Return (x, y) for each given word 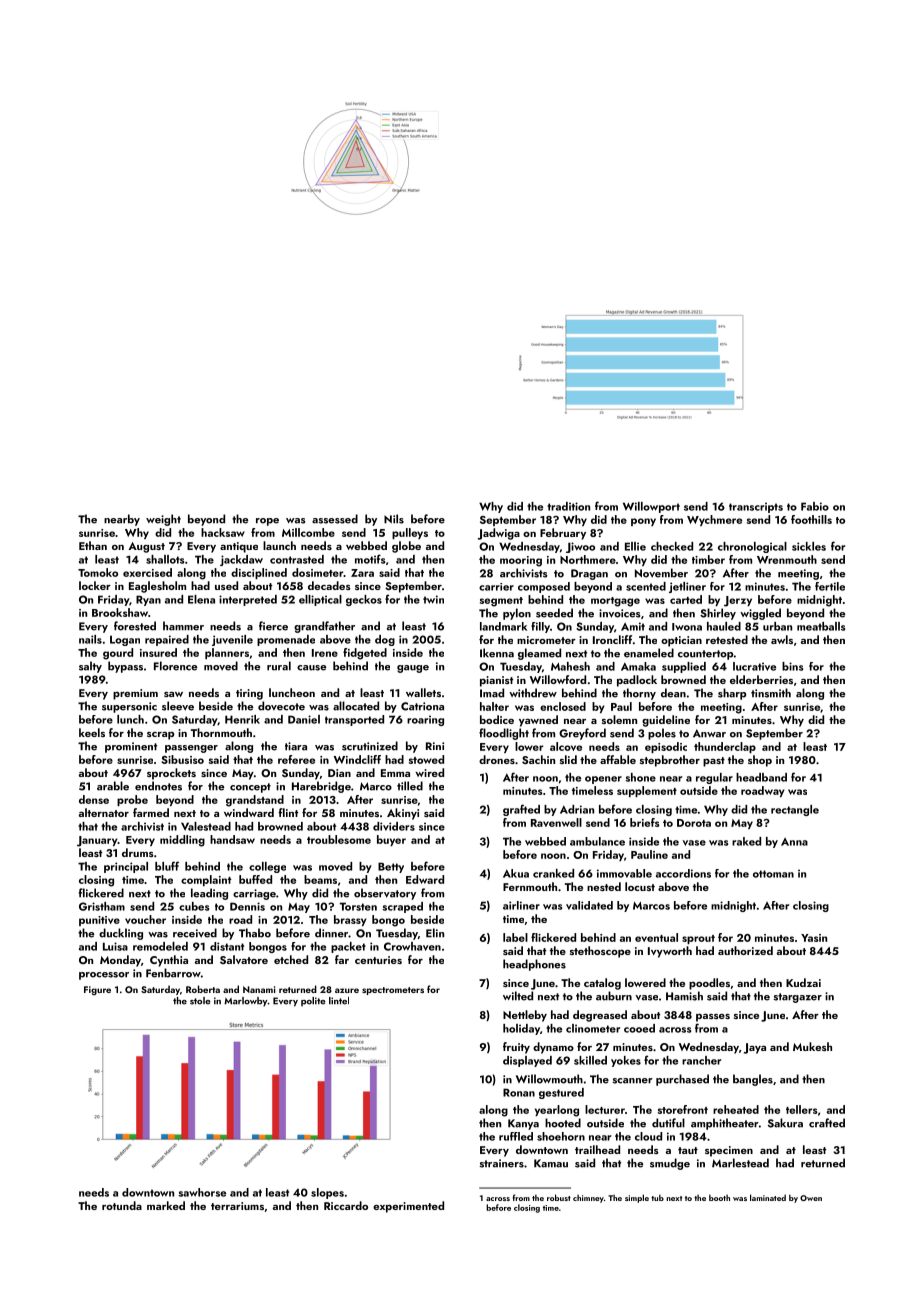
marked (166, 1205)
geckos (364, 600)
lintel (339, 1001)
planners (227, 653)
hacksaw (223, 532)
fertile (830, 586)
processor (104, 976)
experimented (408, 1207)
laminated (768, 1197)
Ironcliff (612, 639)
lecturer (605, 1109)
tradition (568, 506)
